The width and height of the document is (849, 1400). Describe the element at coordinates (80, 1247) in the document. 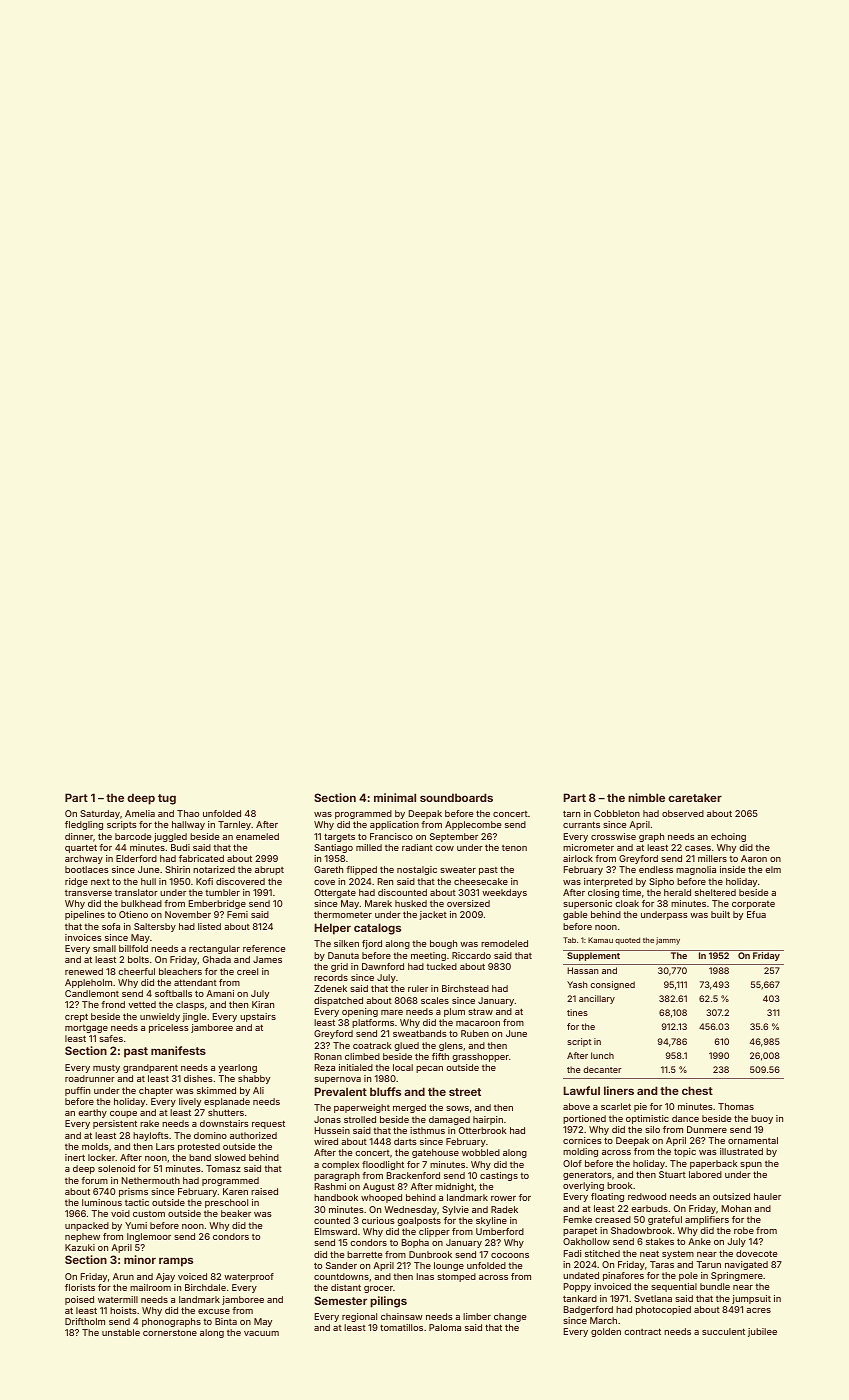

I see `Kazuki` at that location.
